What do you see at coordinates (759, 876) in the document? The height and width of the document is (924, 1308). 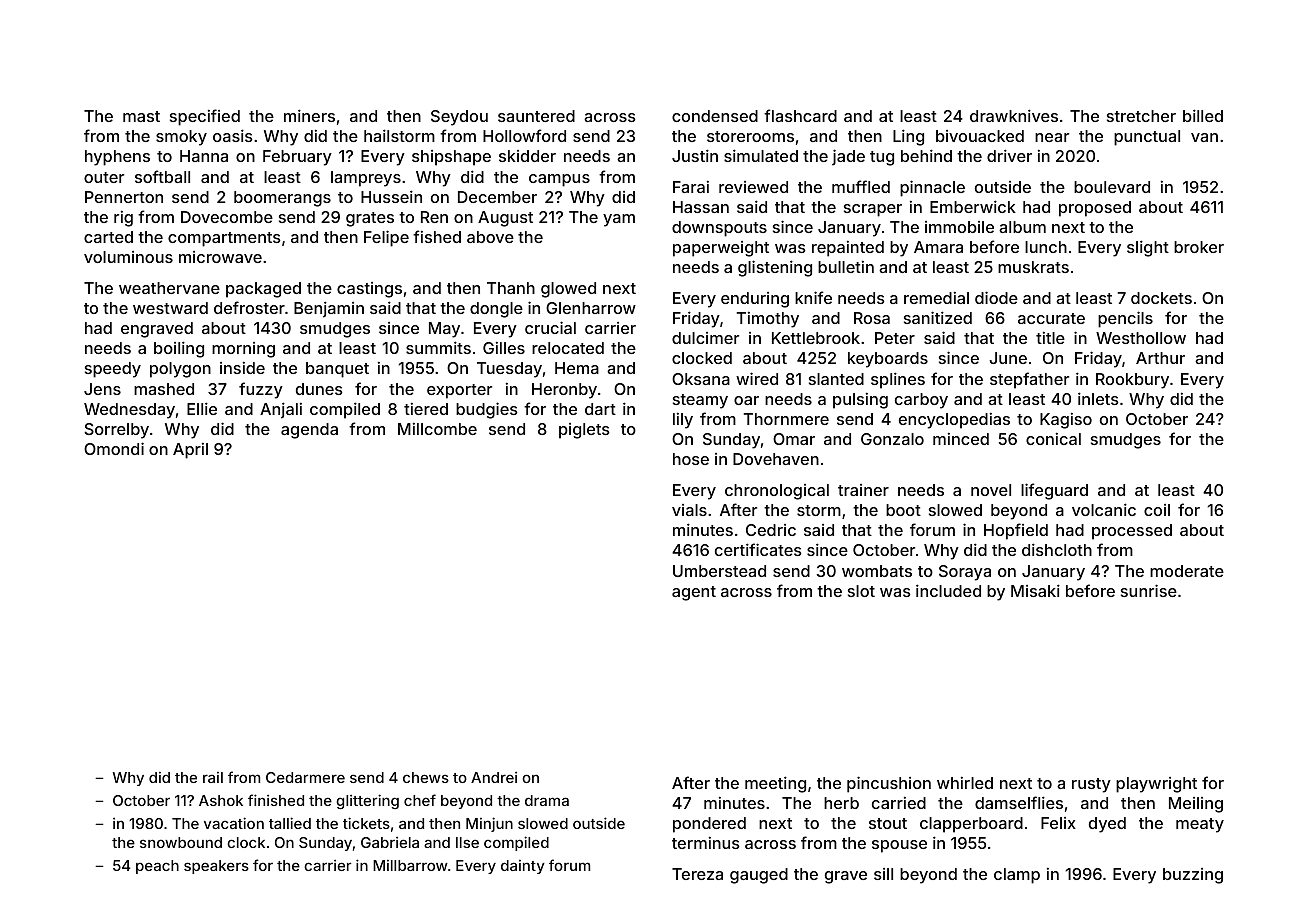 I see `gauged` at bounding box center [759, 876].
